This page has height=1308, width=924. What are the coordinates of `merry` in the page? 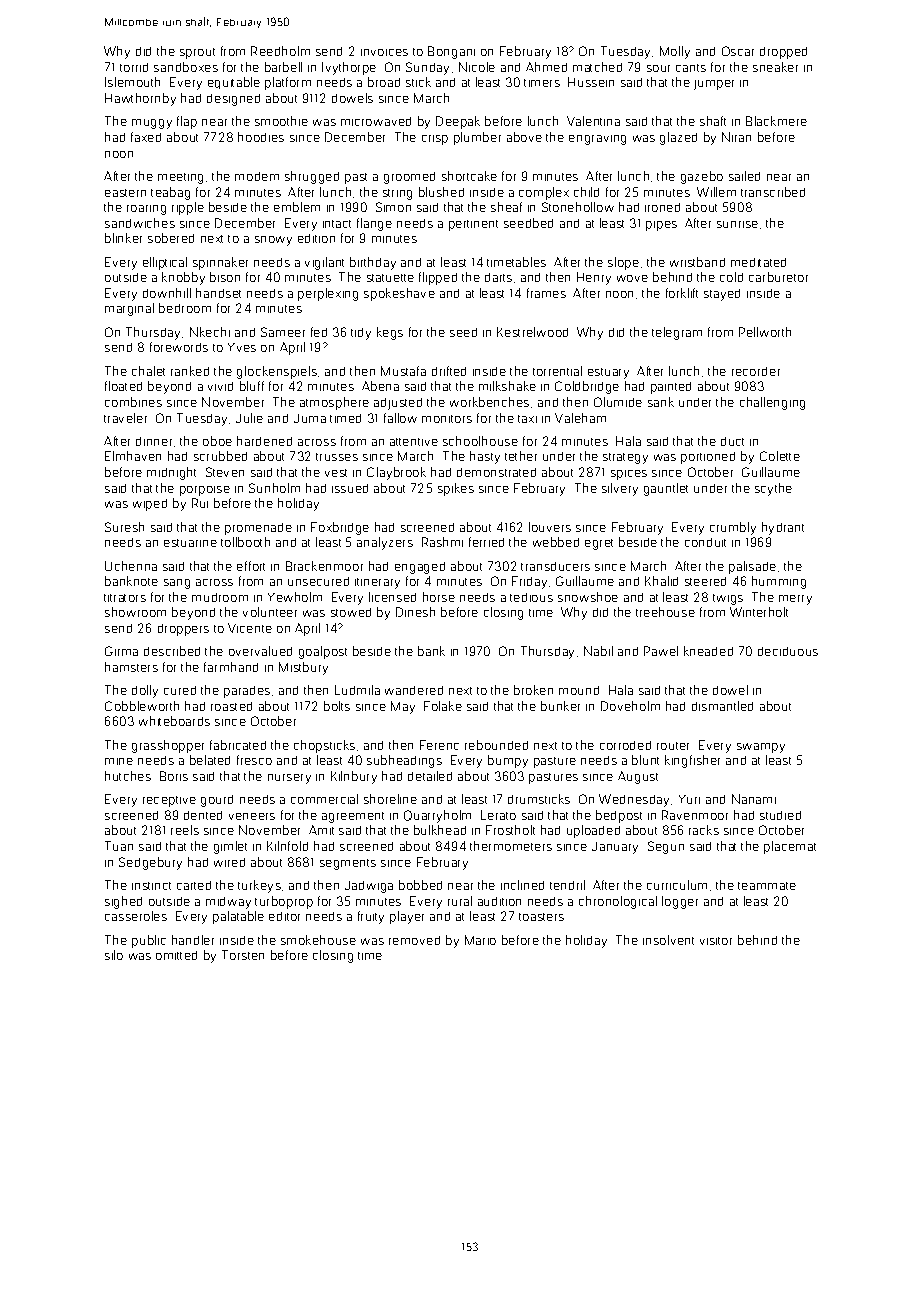 It's located at (795, 600).
